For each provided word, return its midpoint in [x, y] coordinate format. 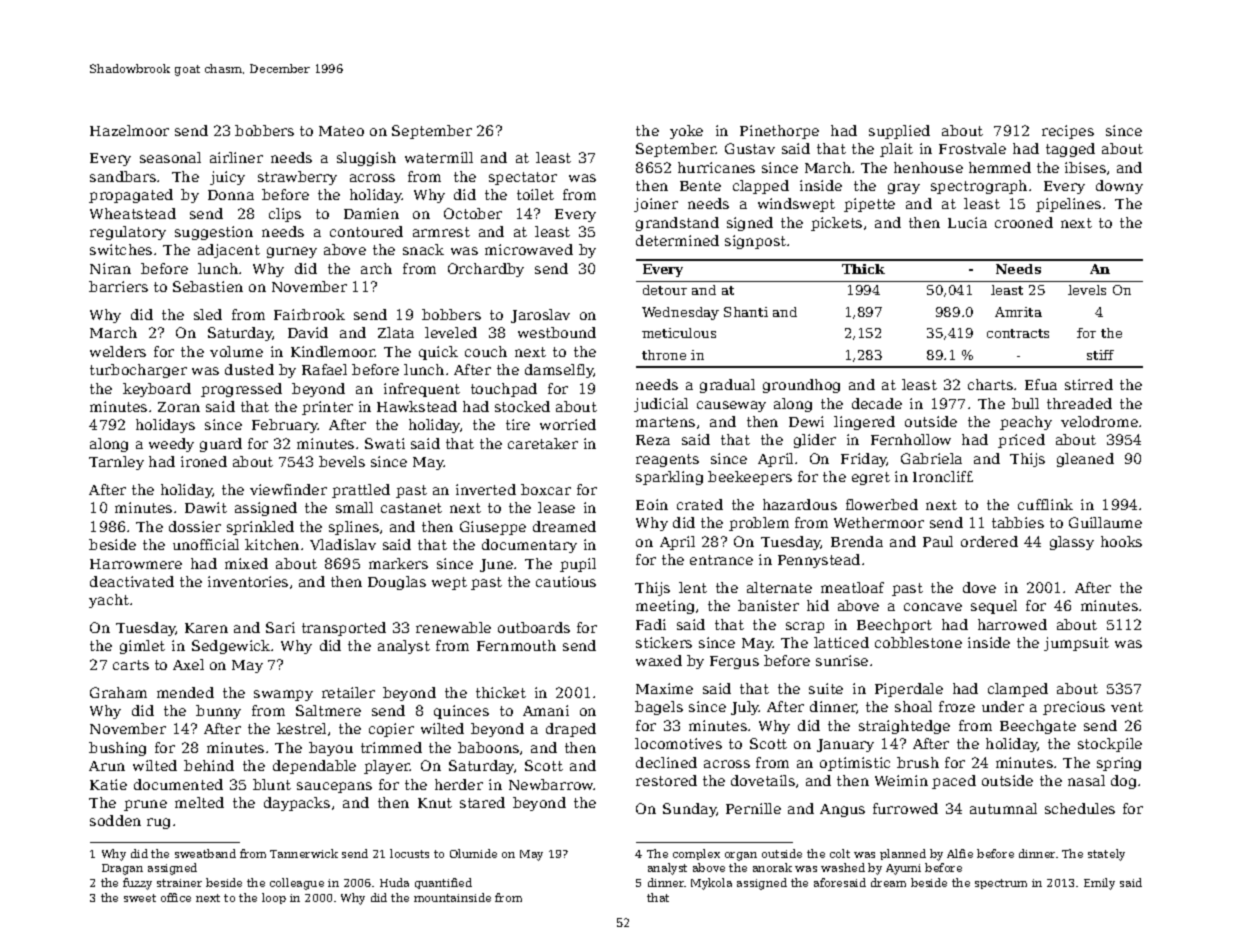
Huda [394, 882]
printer [327, 408]
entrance [721, 560]
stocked [522, 406]
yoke [686, 132]
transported [344, 629]
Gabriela [931, 458]
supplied [899, 132]
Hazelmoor [129, 130]
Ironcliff [942, 476]
